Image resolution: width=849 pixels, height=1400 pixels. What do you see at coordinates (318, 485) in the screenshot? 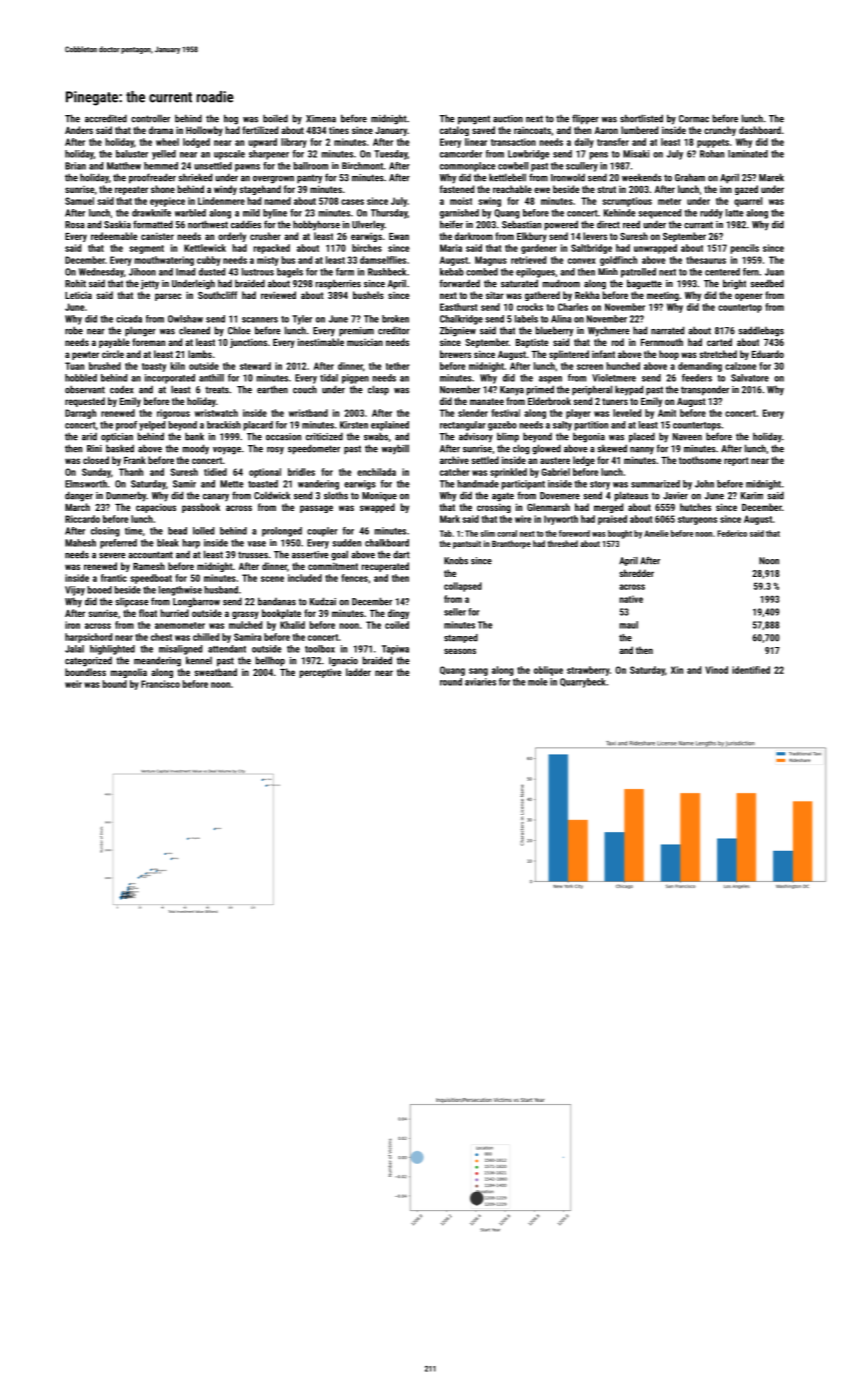
I see `wandering` at bounding box center [318, 485].
